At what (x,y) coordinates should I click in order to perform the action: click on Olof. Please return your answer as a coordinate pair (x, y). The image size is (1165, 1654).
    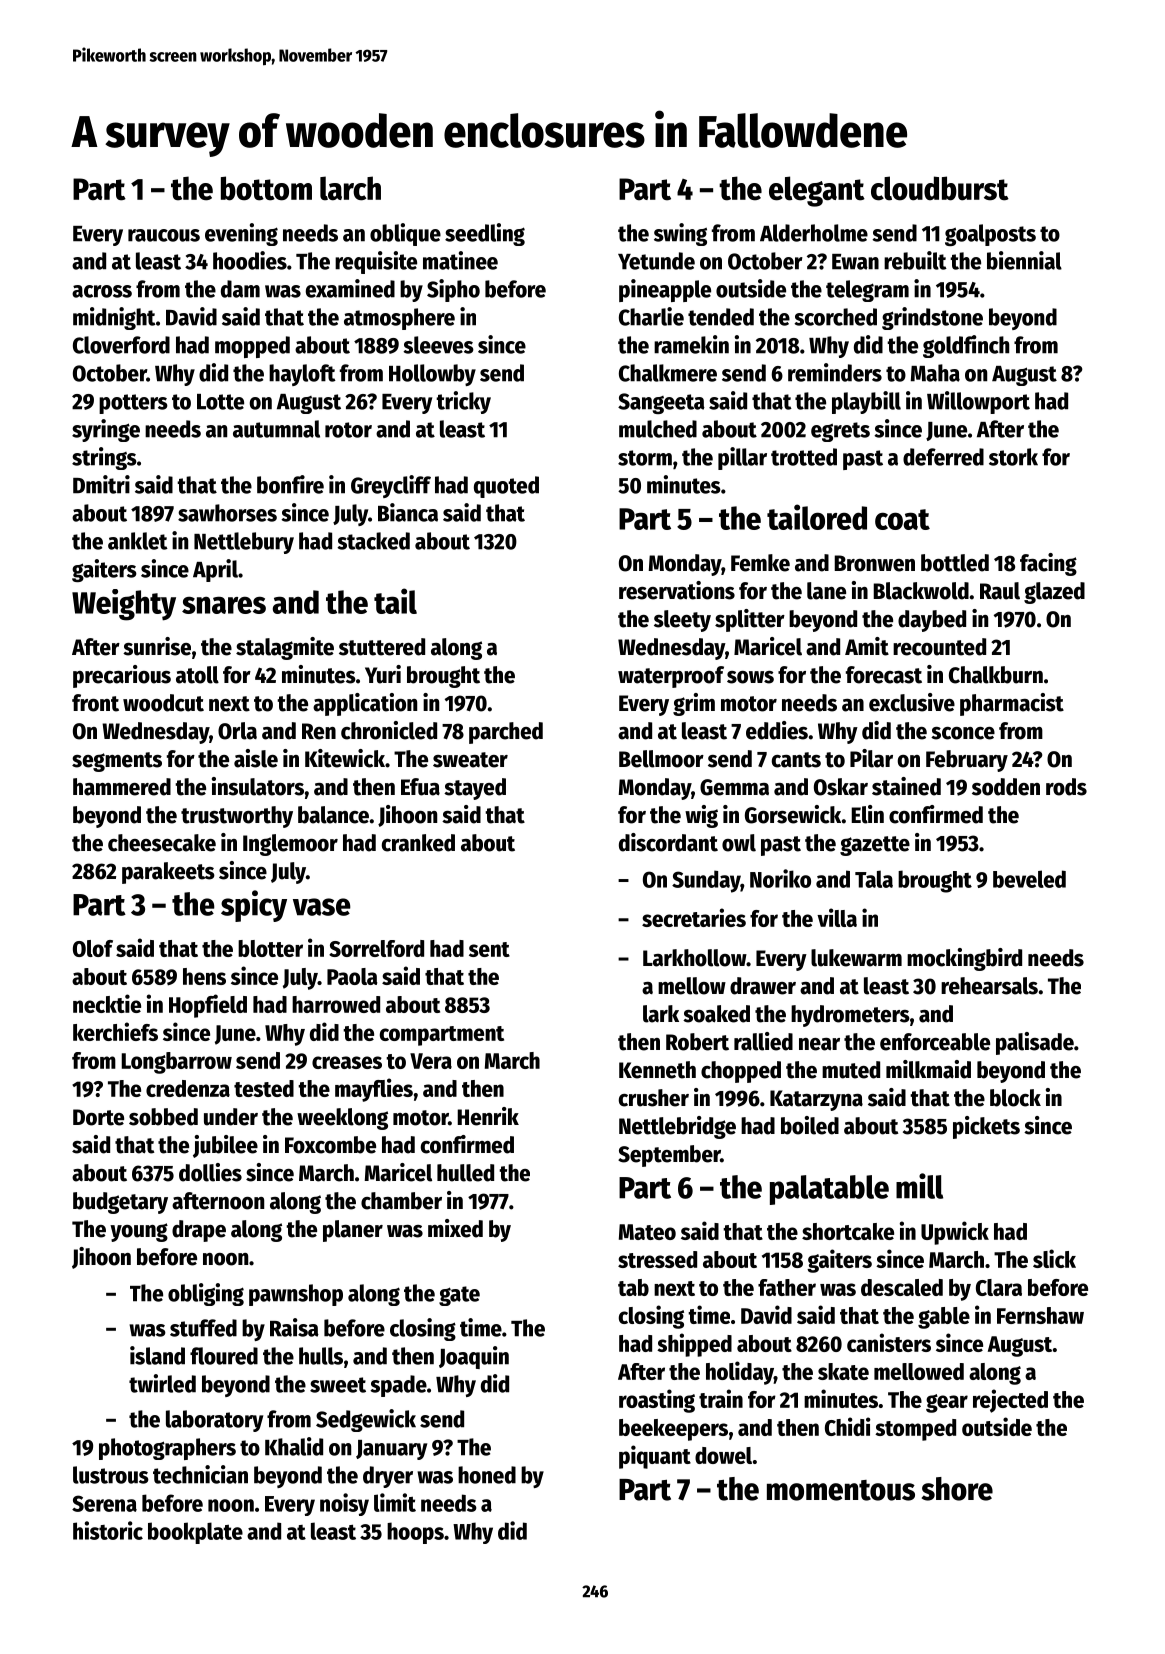
    Looking at the image, I should click on (93, 948).
